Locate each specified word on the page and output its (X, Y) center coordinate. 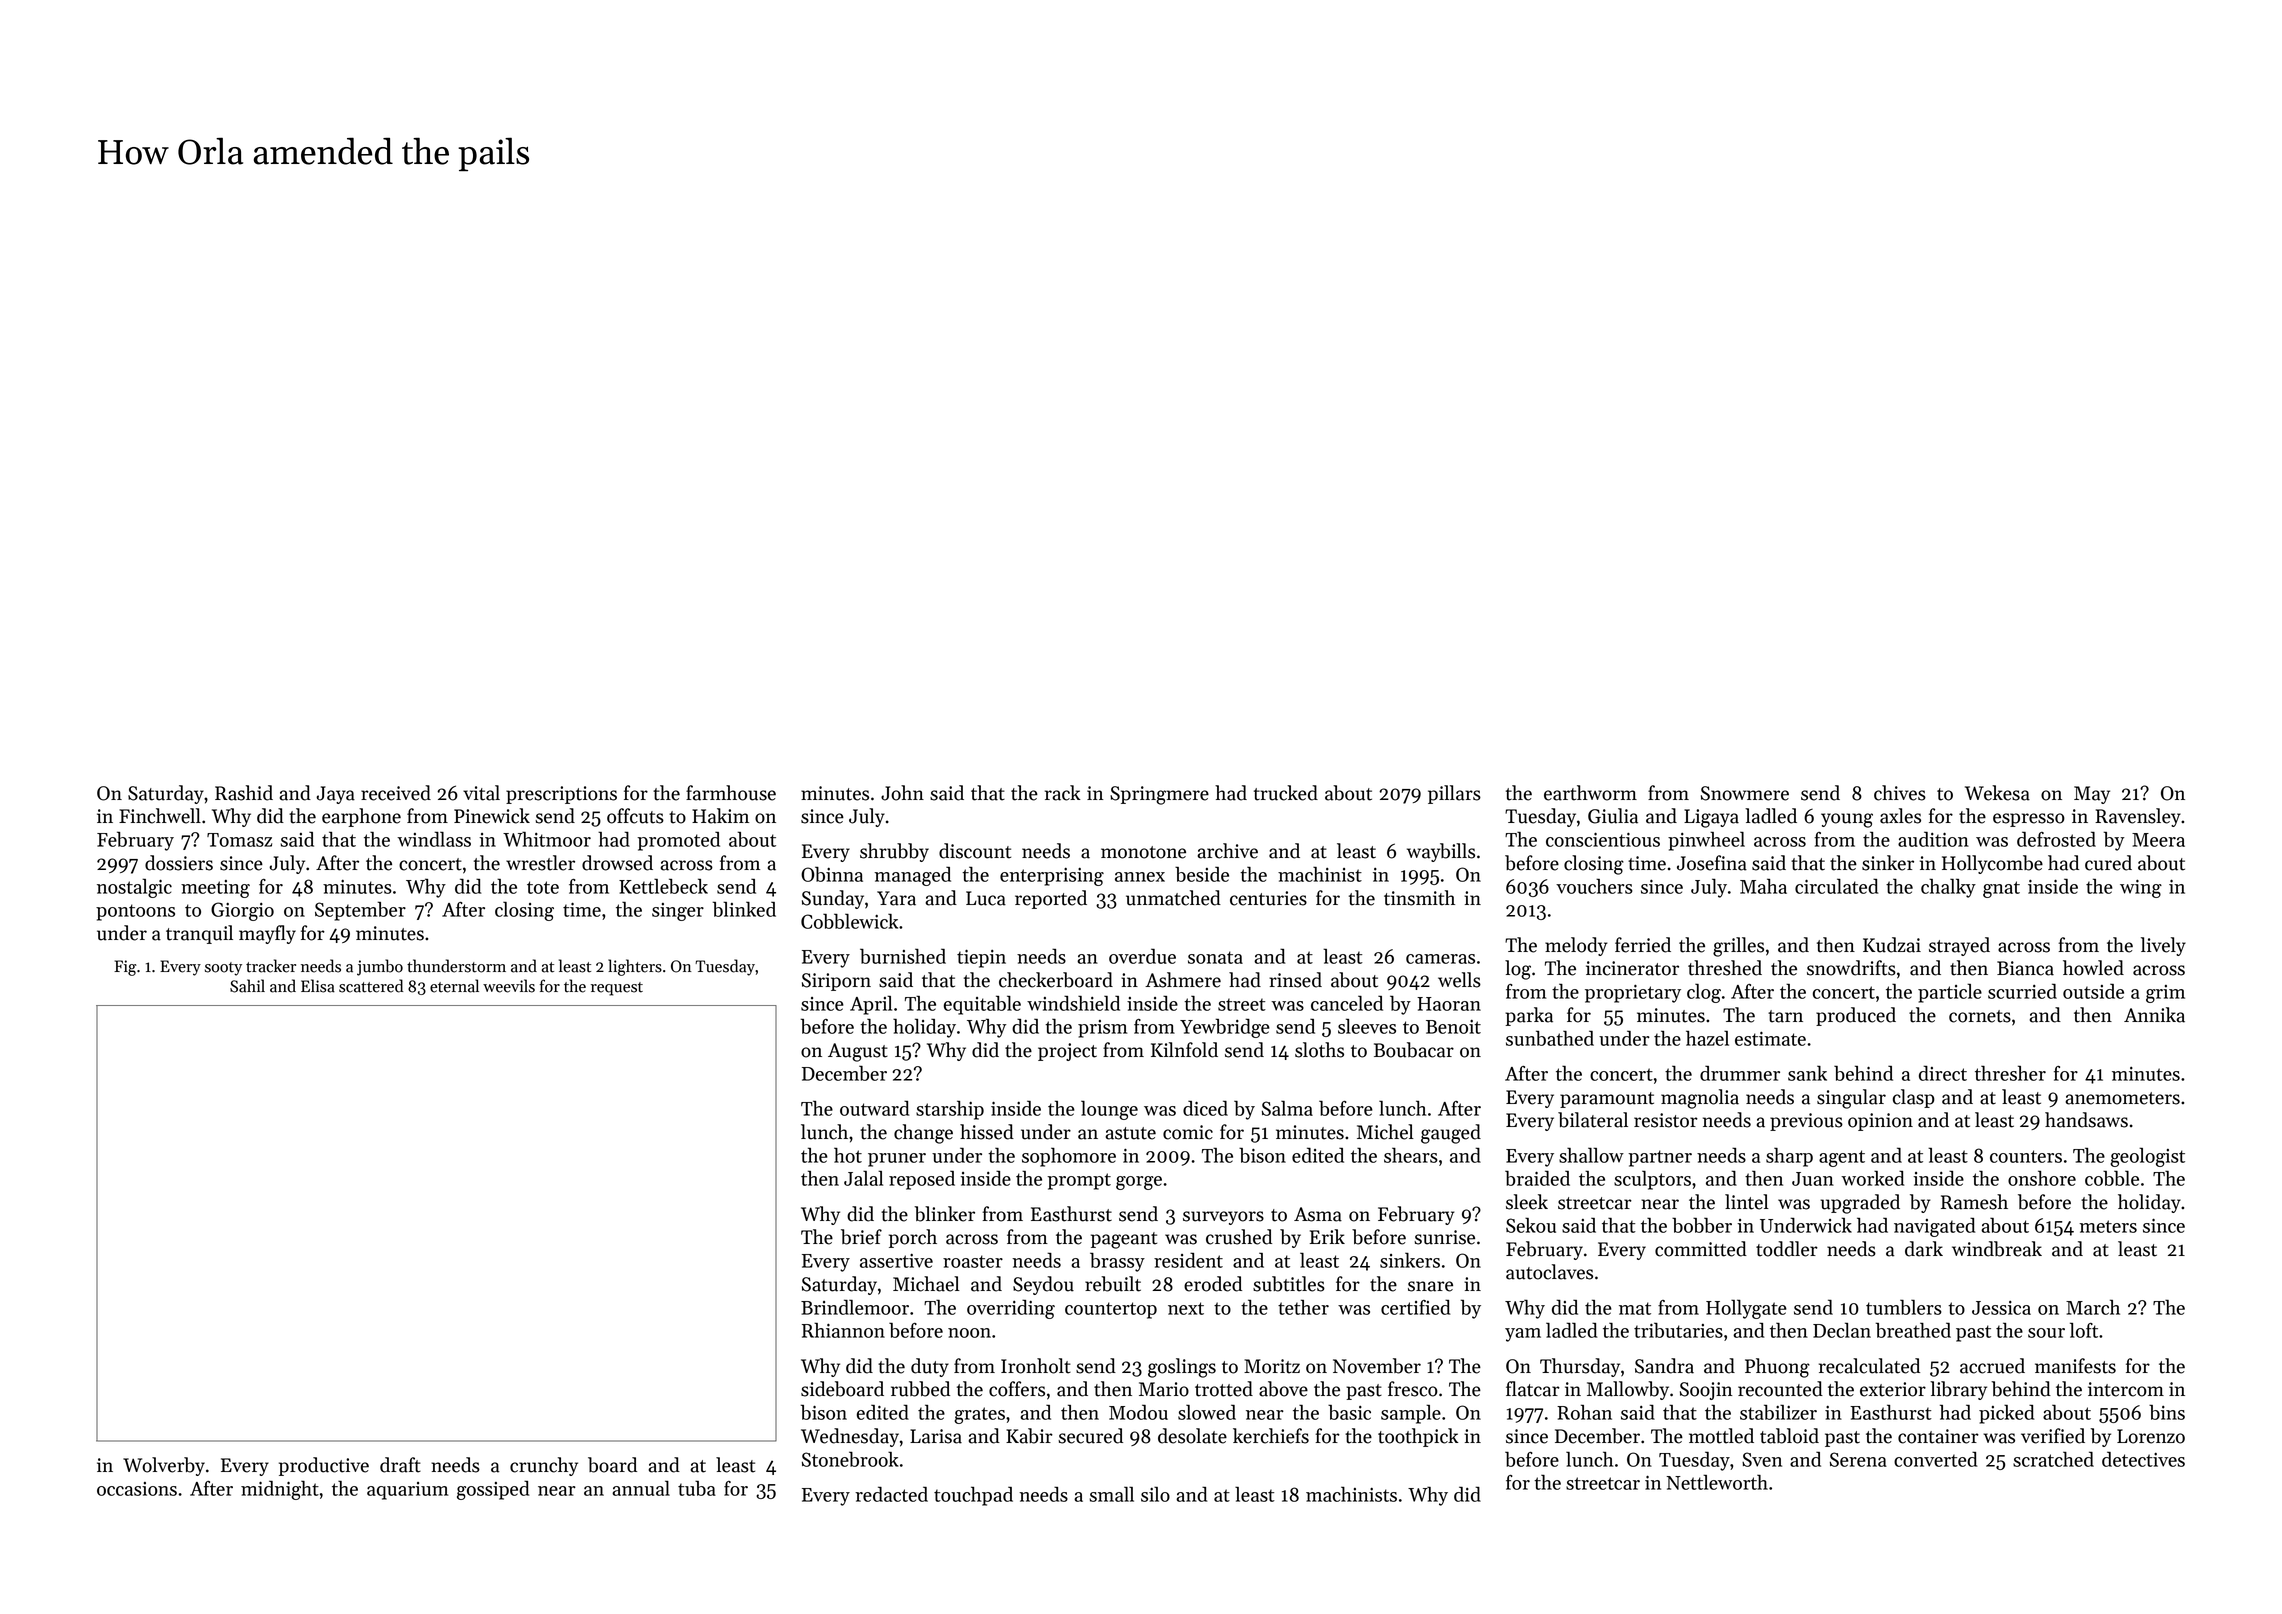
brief (861, 1237)
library (1958, 1390)
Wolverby (164, 1466)
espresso (2029, 820)
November (1377, 1366)
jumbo (380, 967)
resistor (1666, 1120)
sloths (1319, 1050)
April (871, 1005)
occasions (137, 1489)
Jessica (2001, 1308)
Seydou (1043, 1285)
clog (1704, 993)
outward (874, 1108)
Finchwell (160, 816)
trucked (1286, 793)
